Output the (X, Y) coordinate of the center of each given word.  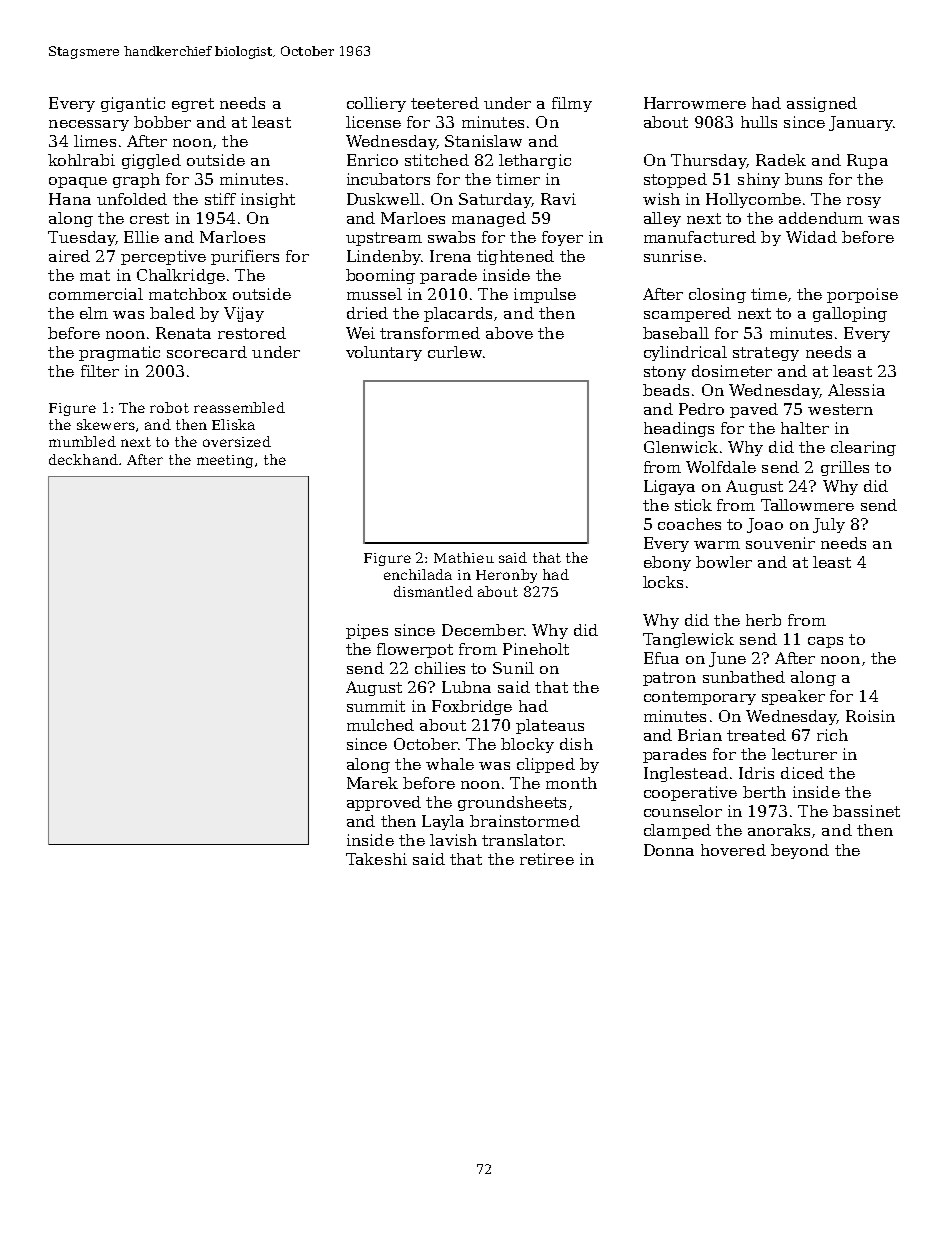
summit (376, 706)
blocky (527, 745)
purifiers (245, 257)
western (840, 409)
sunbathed (744, 677)
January (861, 123)
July (829, 525)
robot (169, 407)
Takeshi (376, 859)
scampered (687, 314)
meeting (225, 461)
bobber (162, 122)
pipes (367, 631)
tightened (515, 257)
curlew (455, 352)
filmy (572, 104)
